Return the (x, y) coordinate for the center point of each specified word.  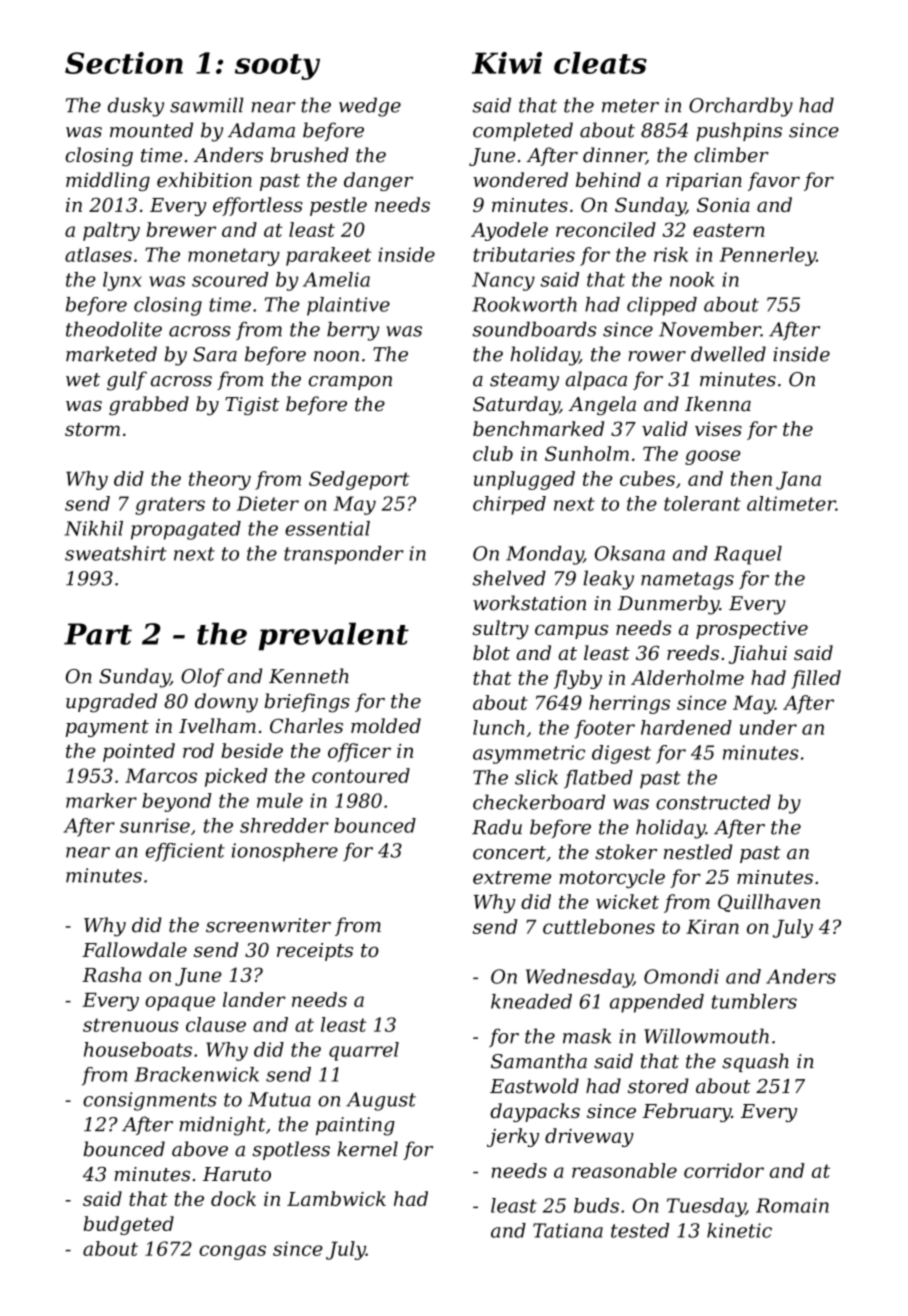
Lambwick (336, 1198)
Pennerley (767, 256)
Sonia (723, 204)
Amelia (336, 279)
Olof (202, 677)
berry (353, 331)
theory (220, 480)
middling (108, 181)
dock (233, 1198)
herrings (629, 704)
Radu (497, 827)
